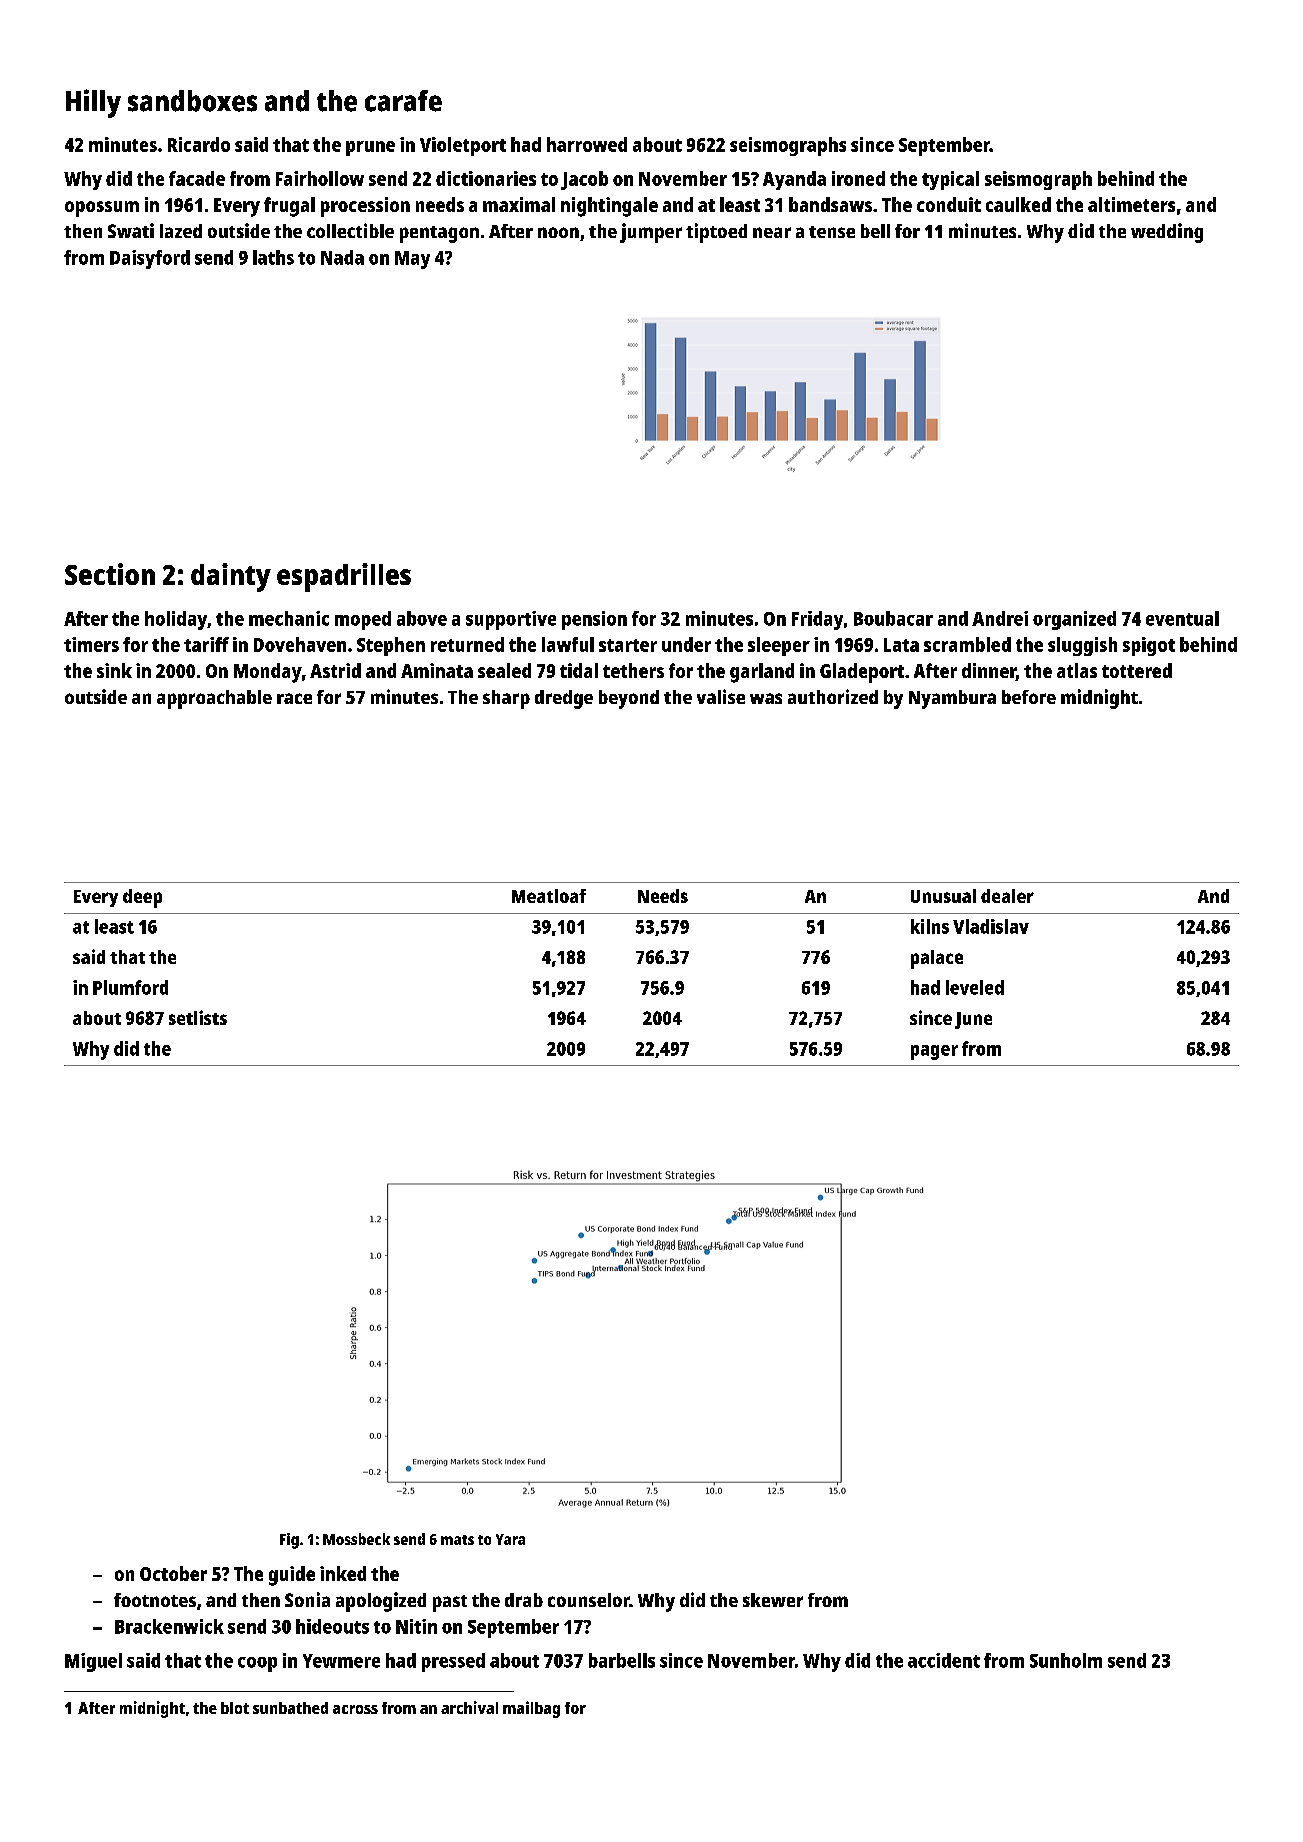 This page has width=1303, height=1842. I want to click on near, so click(772, 232).
